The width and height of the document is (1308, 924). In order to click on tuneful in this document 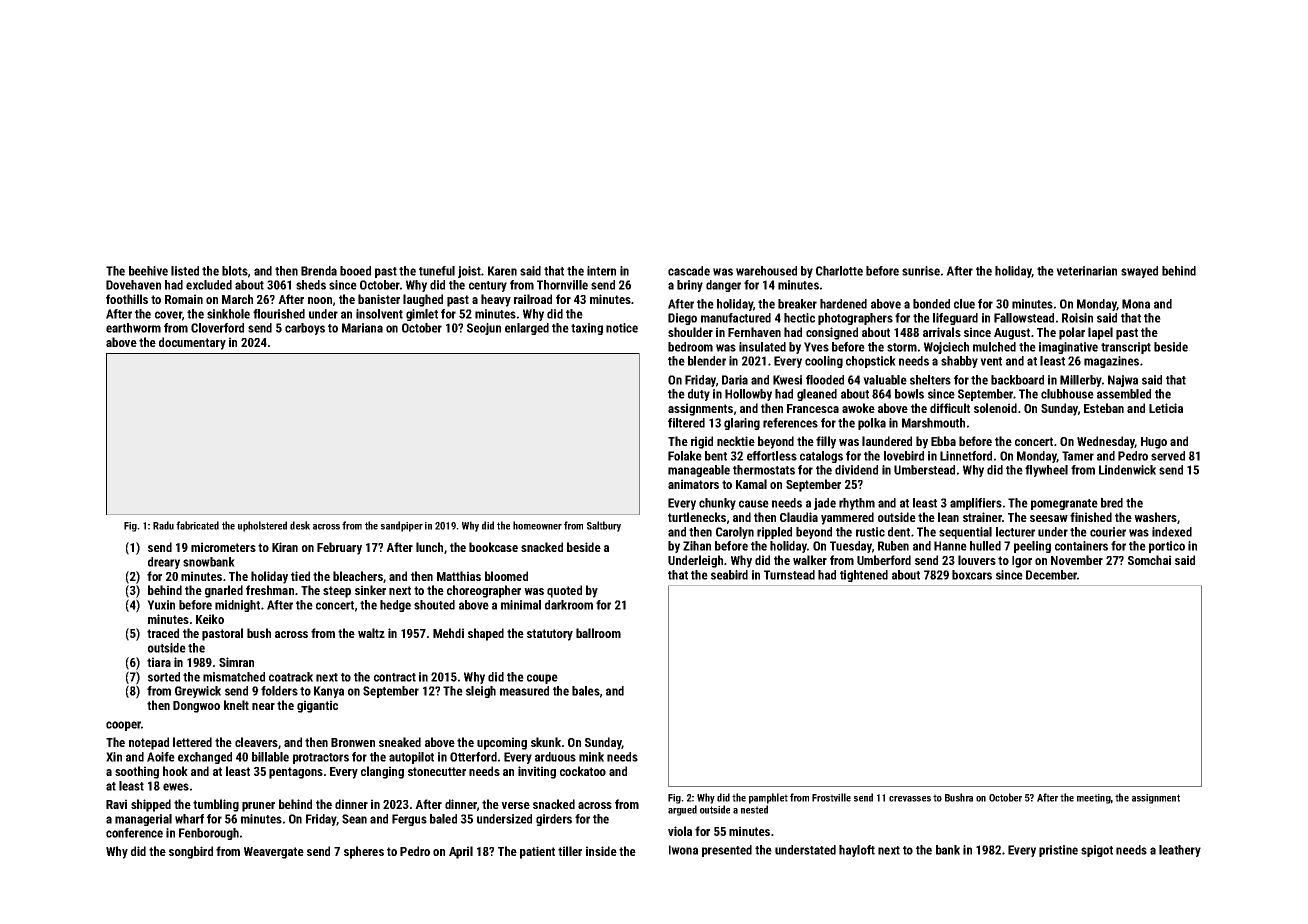, I will do `click(437, 271)`.
